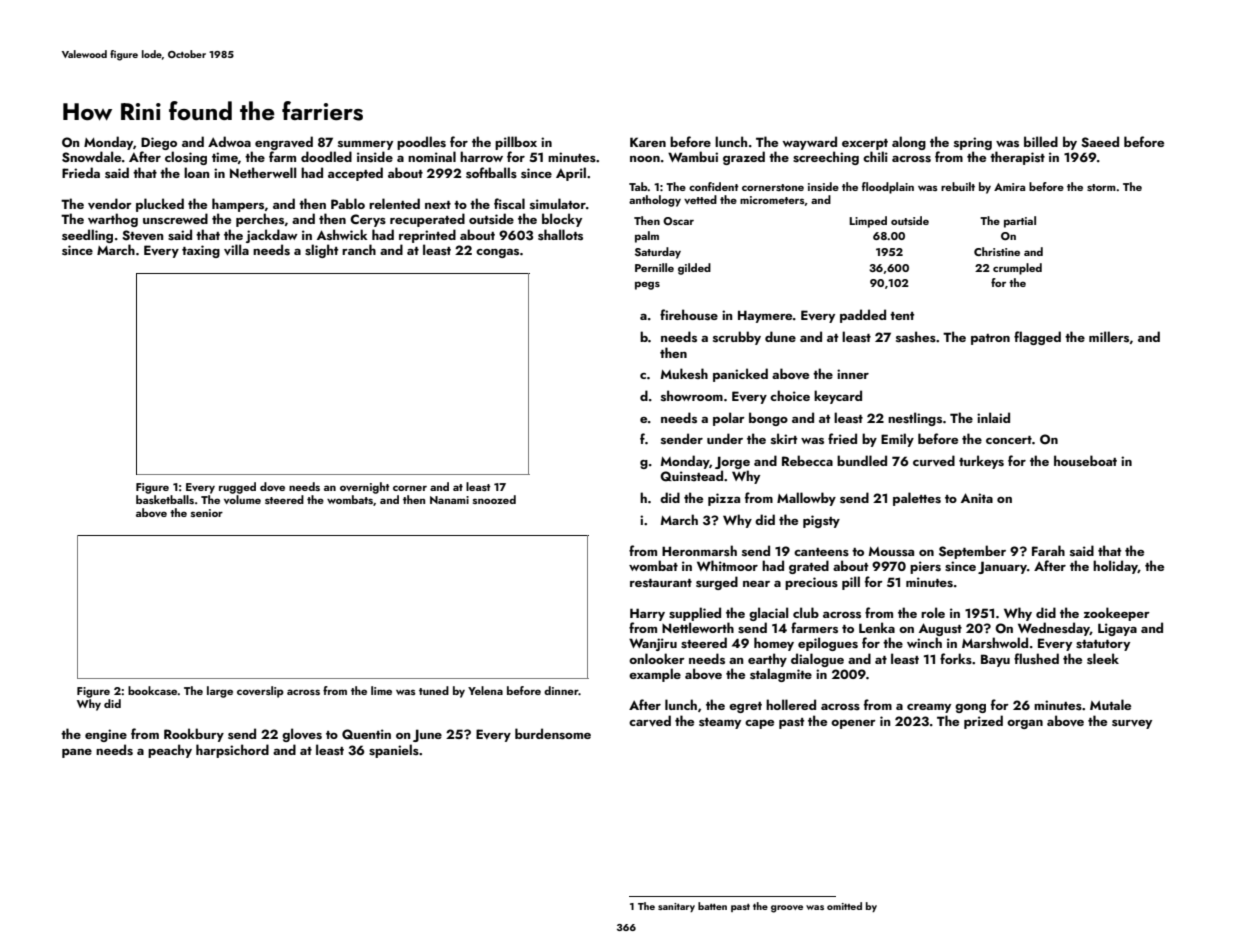 Image resolution: width=1233 pixels, height=952 pixels. What do you see at coordinates (1009, 440) in the document?
I see `concert` at bounding box center [1009, 440].
